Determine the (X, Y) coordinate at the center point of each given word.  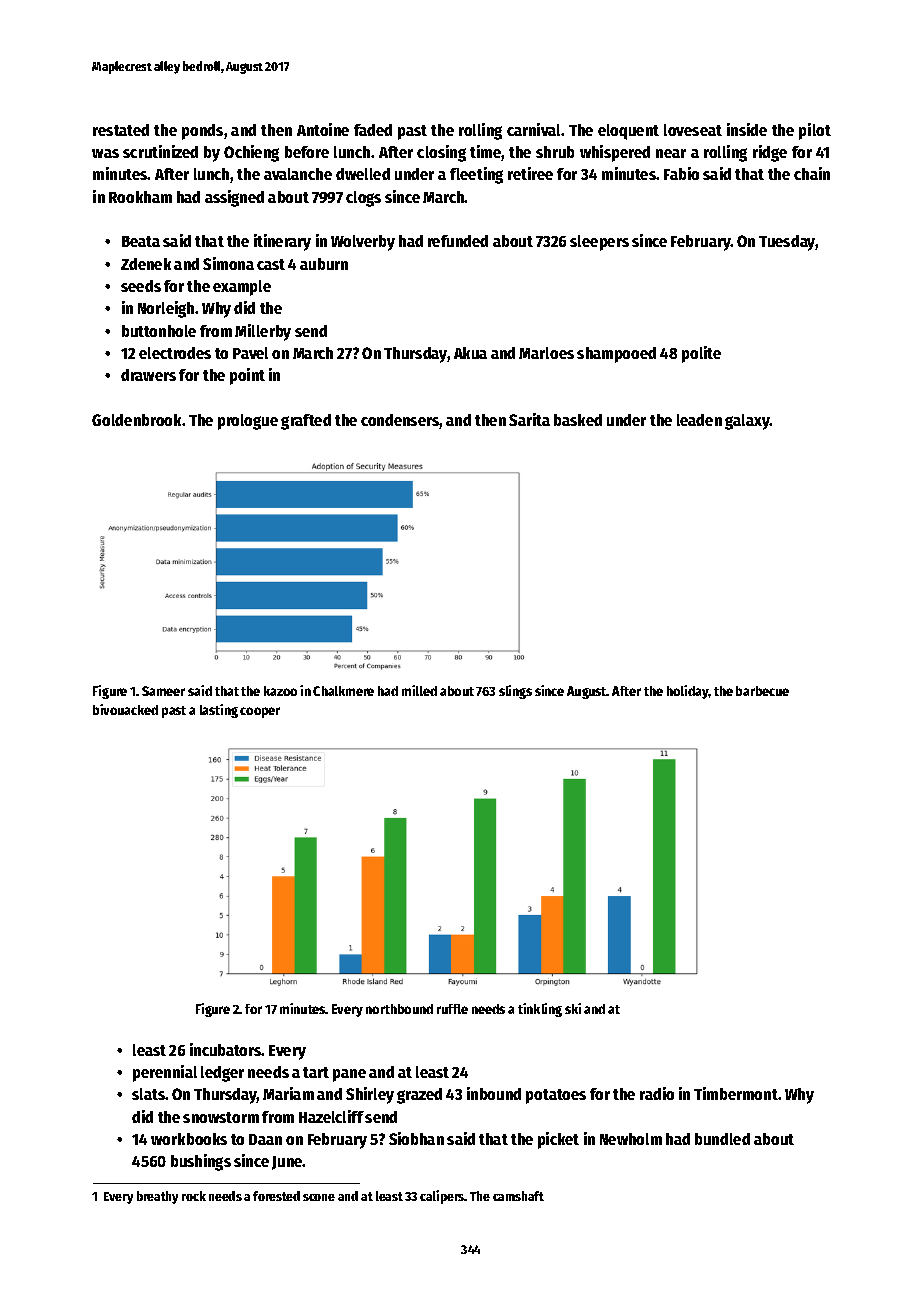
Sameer (163, 691)
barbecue (762, 691)
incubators (226, 1049)
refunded (458, 241)
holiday (688, 692)
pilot (815, 131)
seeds (141, 286)
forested (276, 1196)
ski (573, 1008)
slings (515, 692)
